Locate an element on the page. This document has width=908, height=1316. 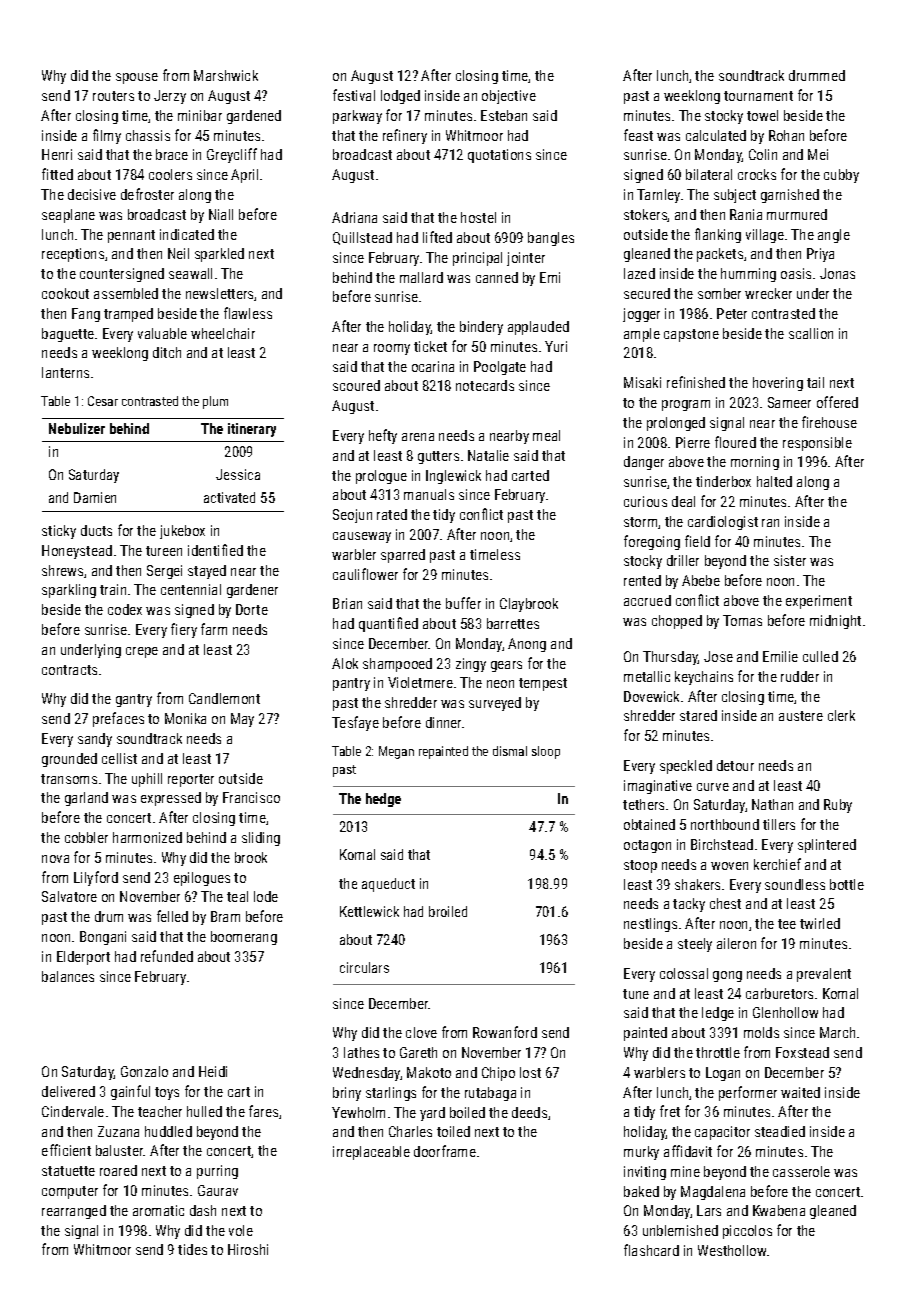
Bongani is located at coordinates (103, 938).
